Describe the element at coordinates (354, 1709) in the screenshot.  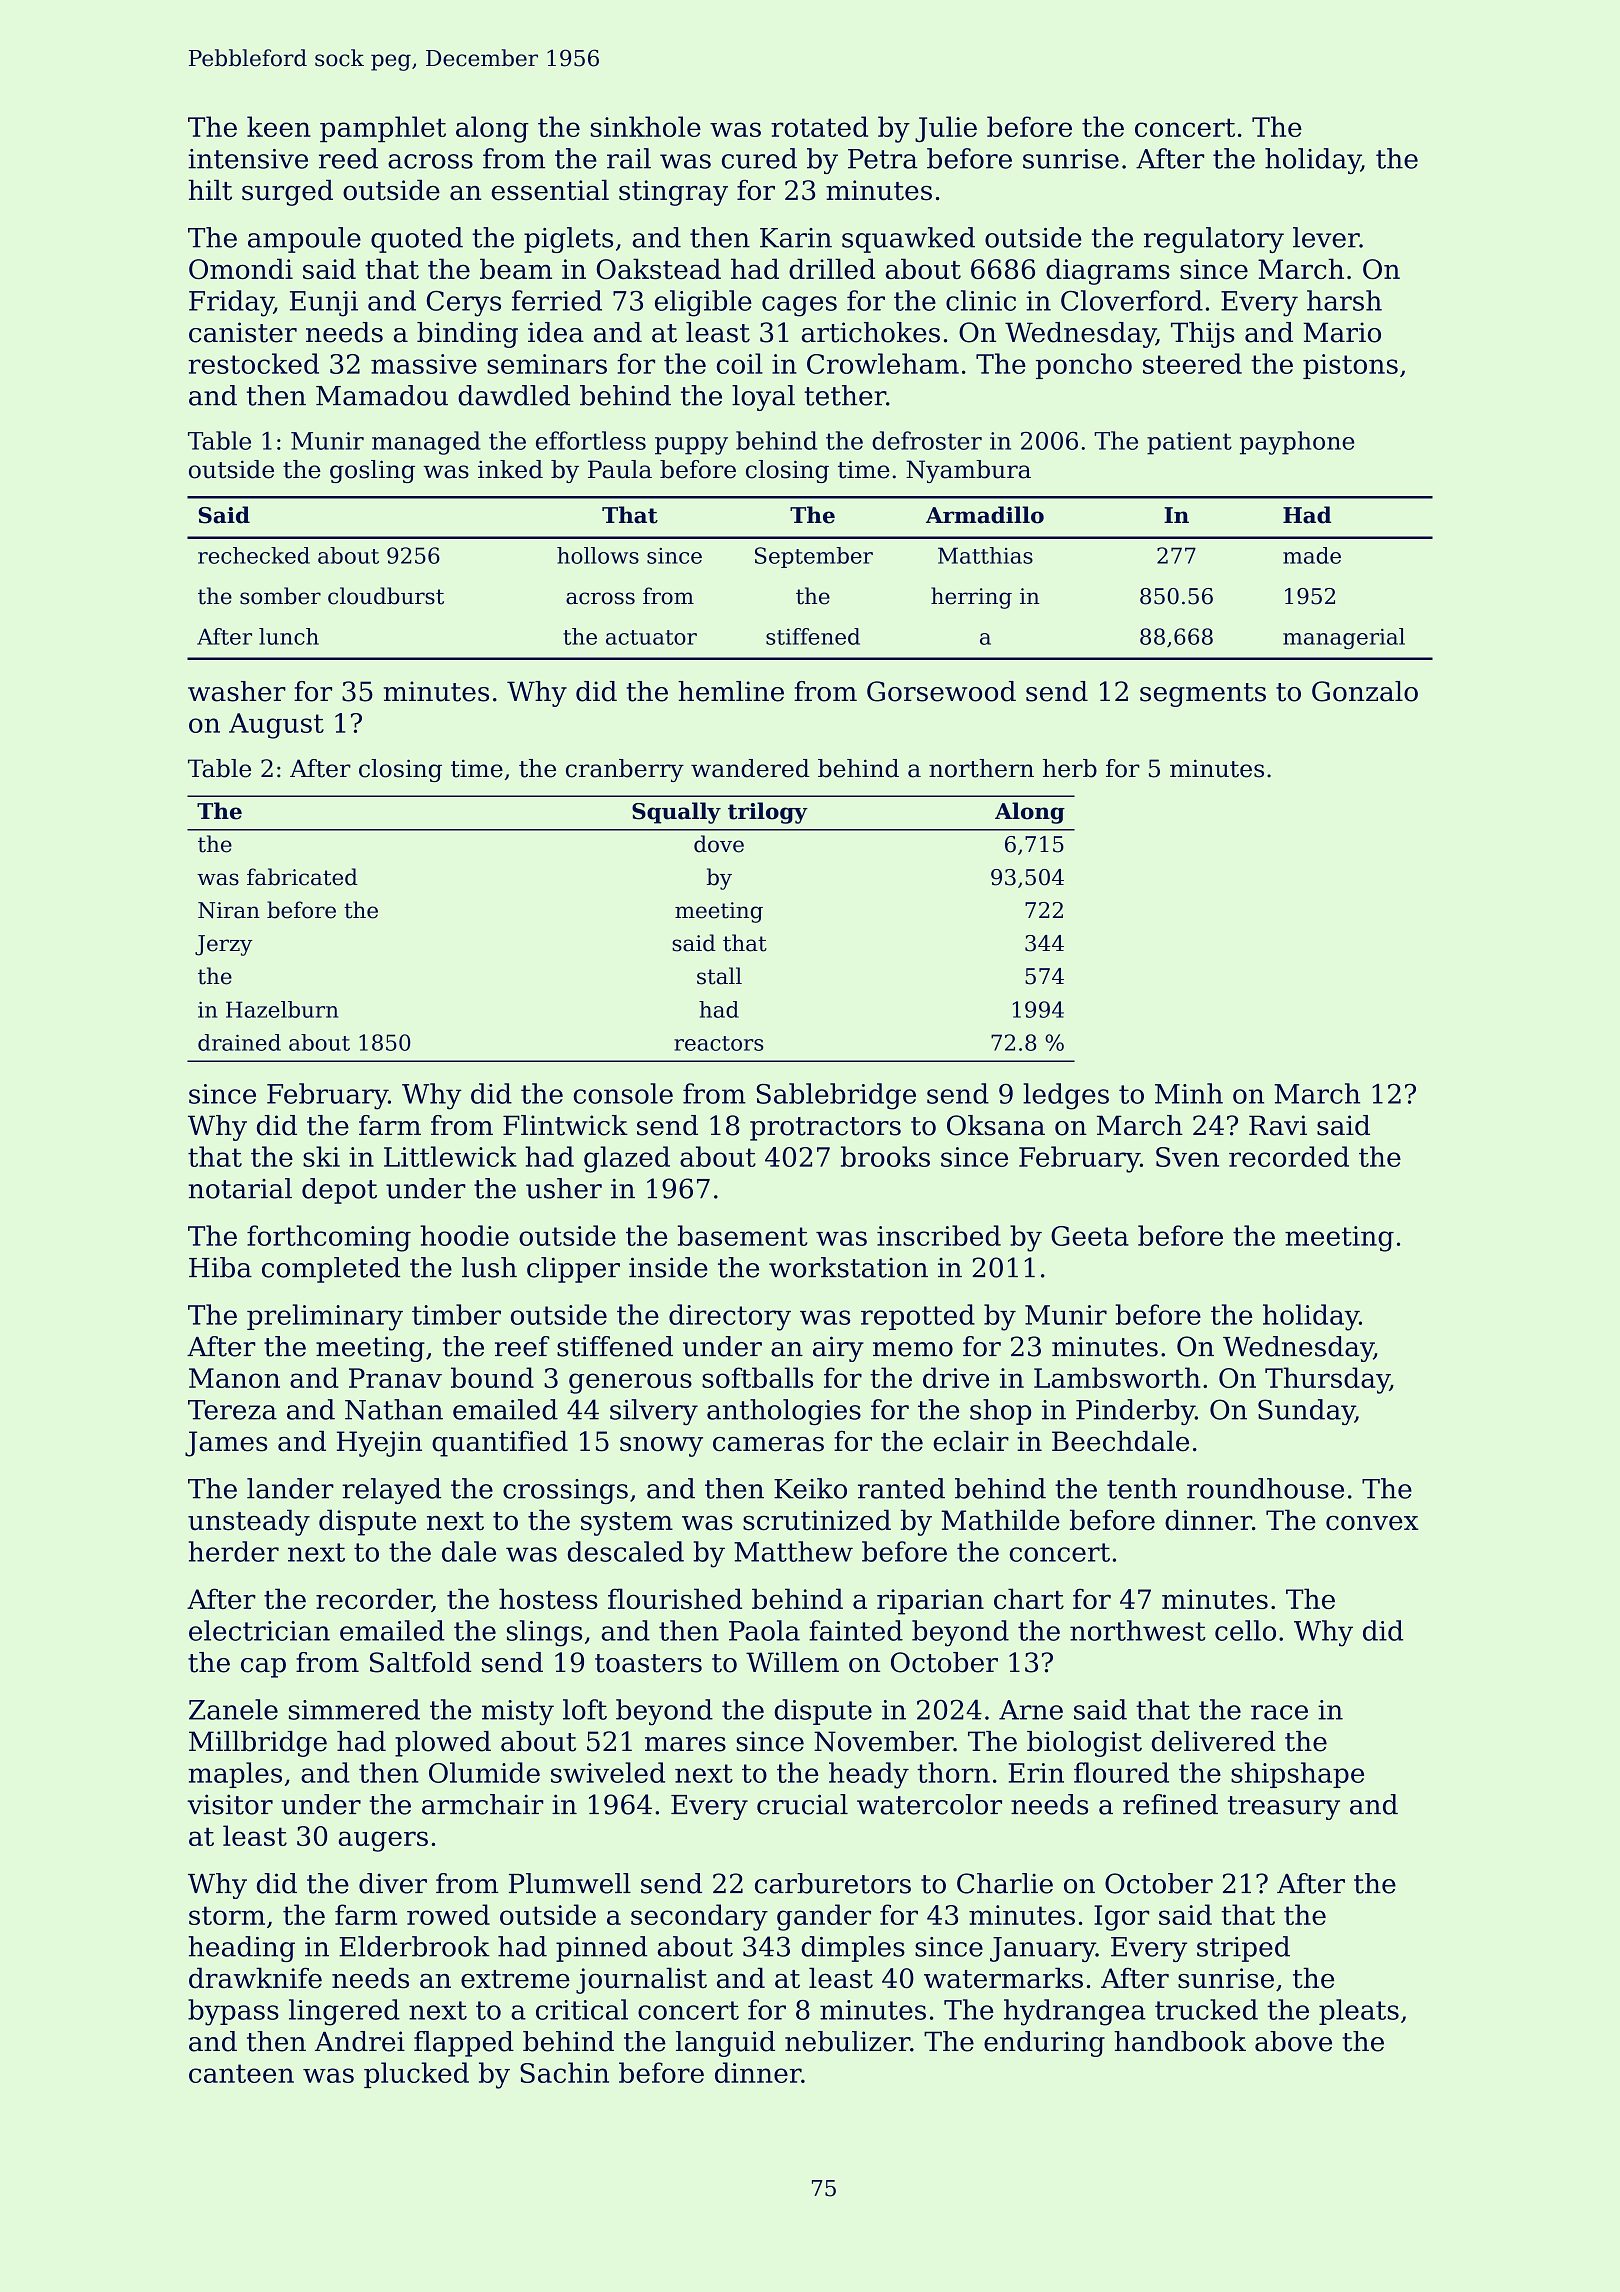
I see `simmered` at that location.
